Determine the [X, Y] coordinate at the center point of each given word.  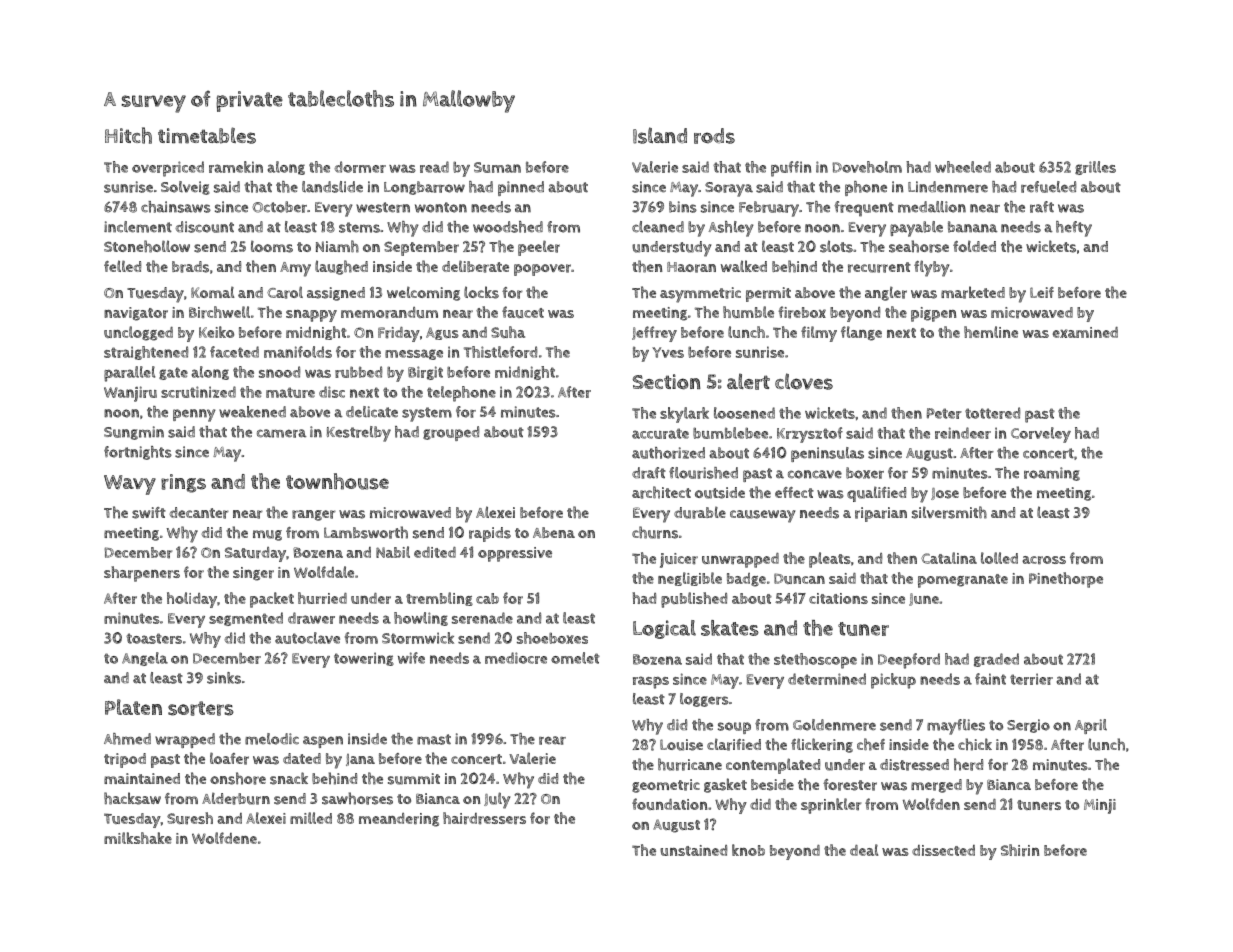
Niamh [337, 246]
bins [683, 207]
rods [714, 136]
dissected [943, 850]
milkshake [138, 838]
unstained [693, 850]
